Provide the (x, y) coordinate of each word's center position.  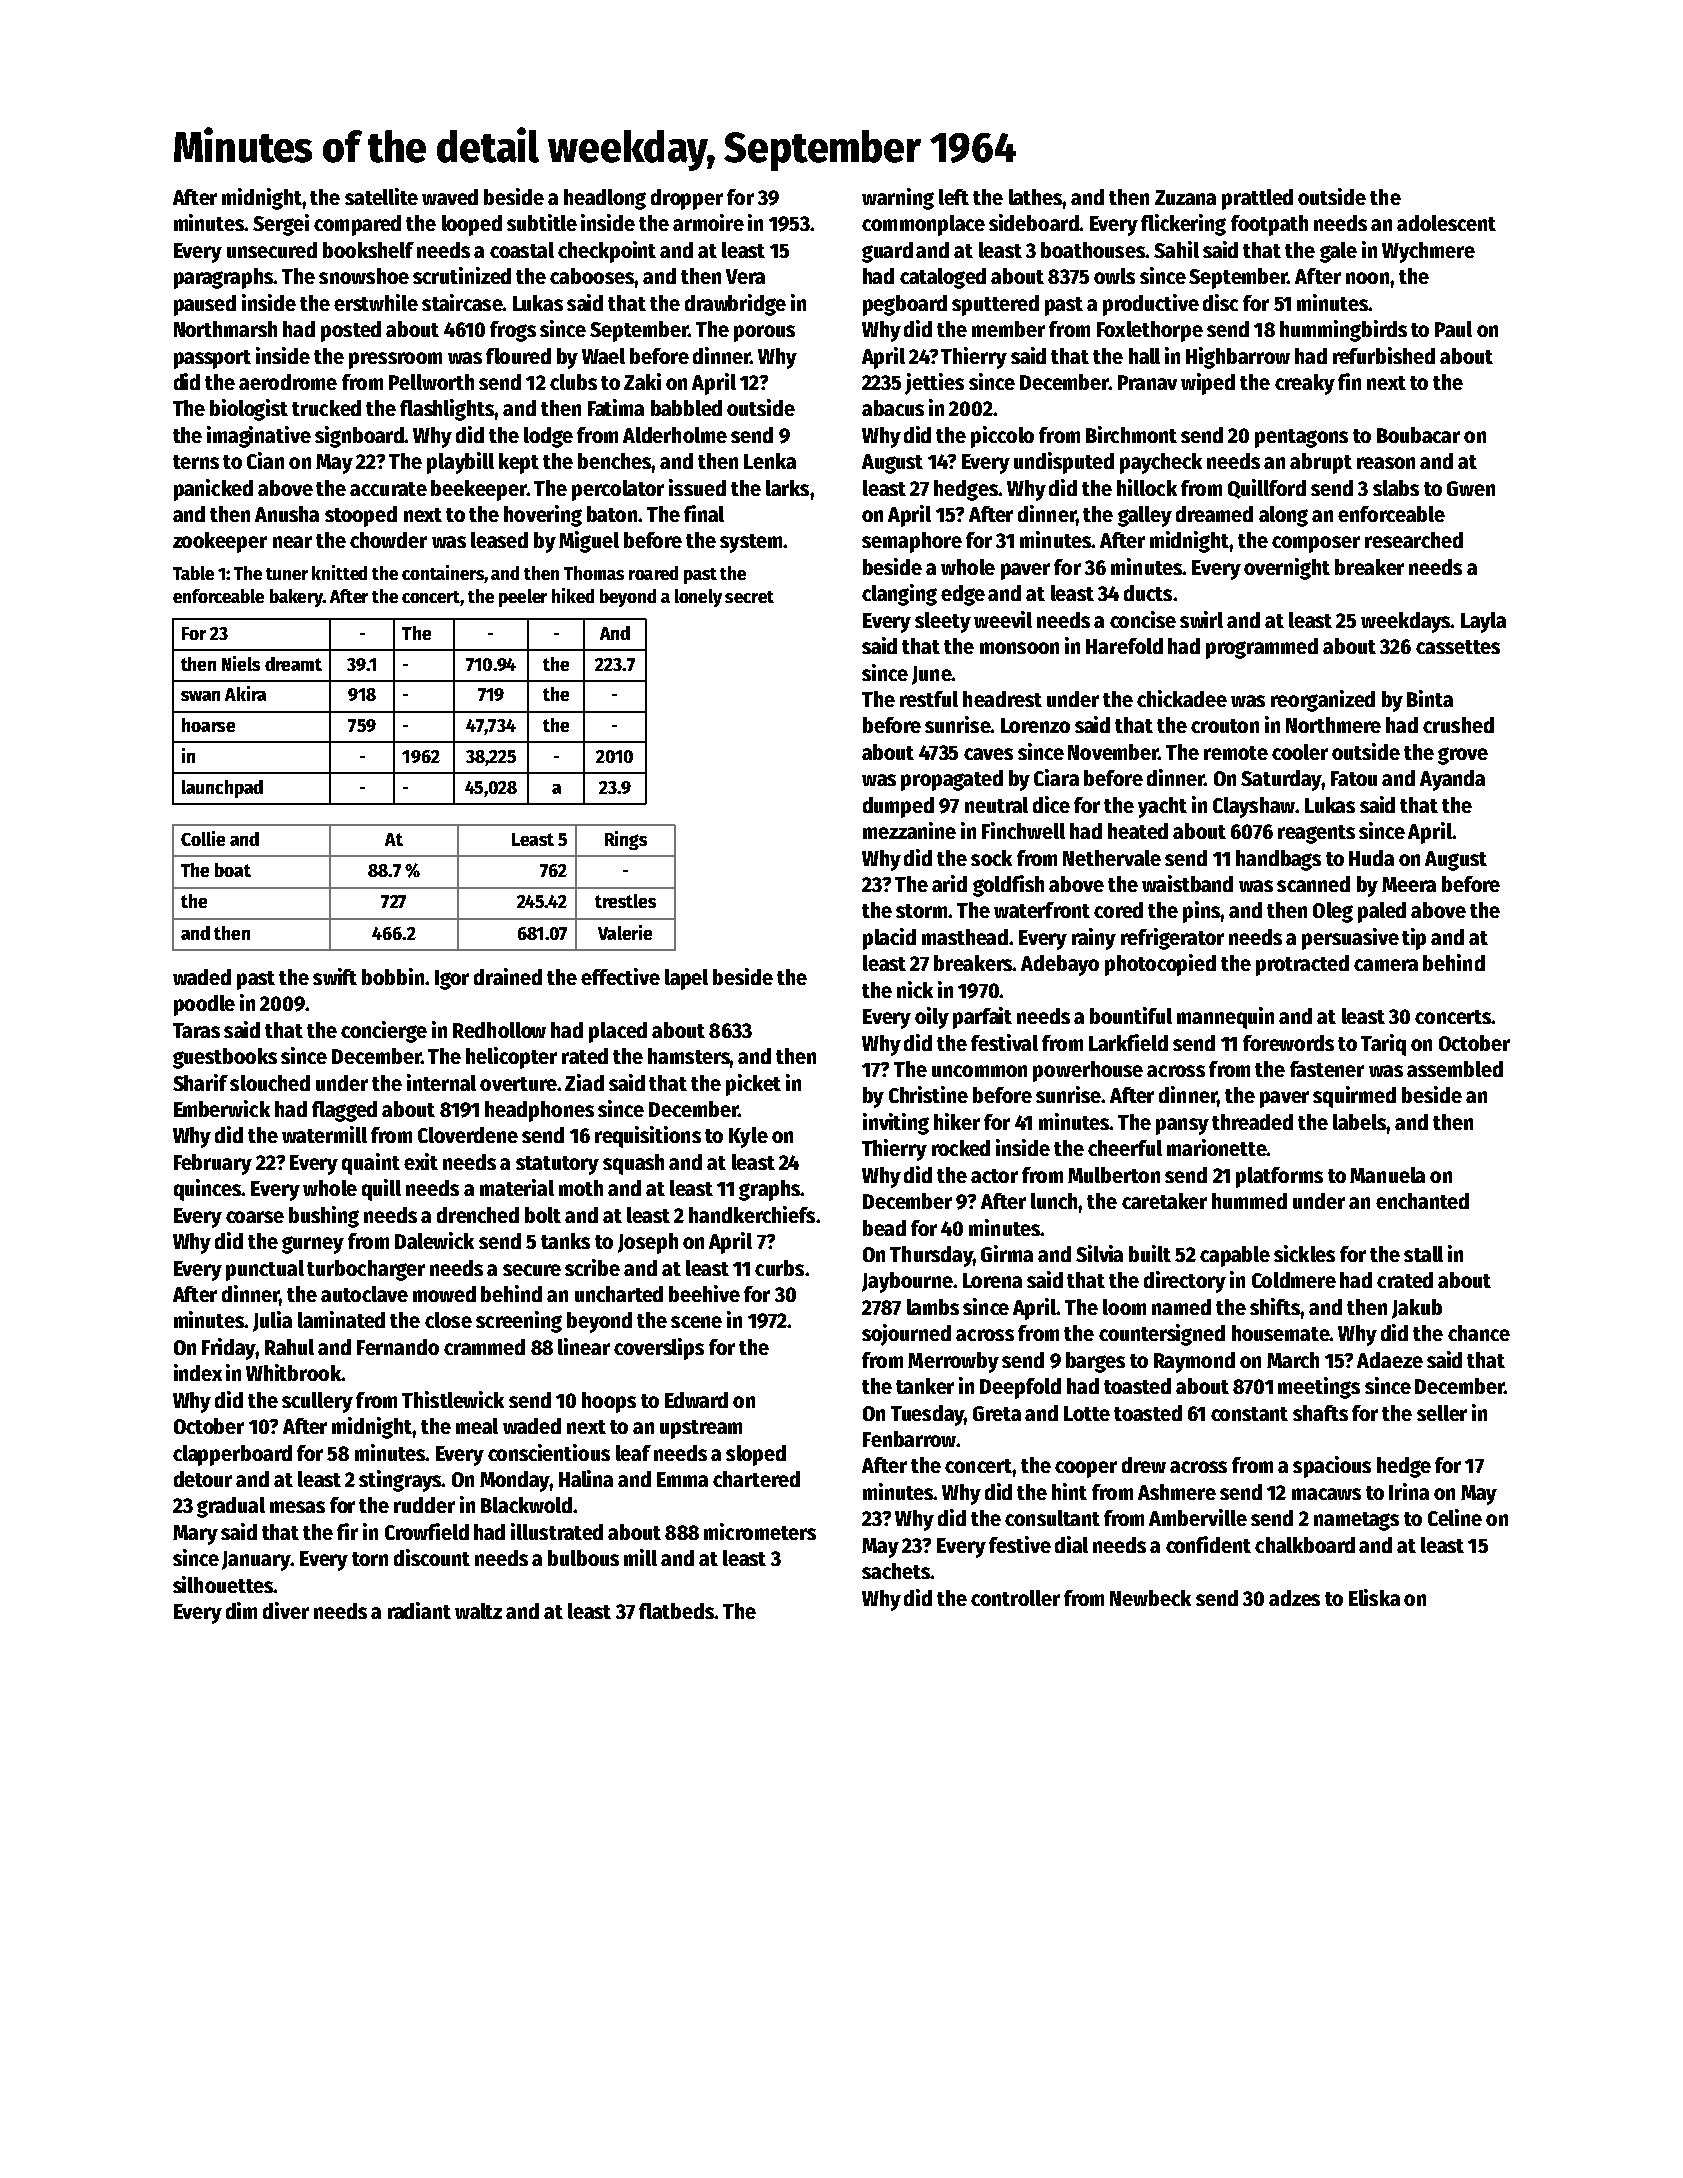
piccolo (1002, 437)
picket (753, 1085)
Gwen (1471, 488)
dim (241, 1610)
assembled (1455, 1069)
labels (1359, 1122)
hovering (543, 516)
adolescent (1446, 223)
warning (898, 199)
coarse (255, 1217)
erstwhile (376, 302)
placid (889, 939)
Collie (203, 838)
